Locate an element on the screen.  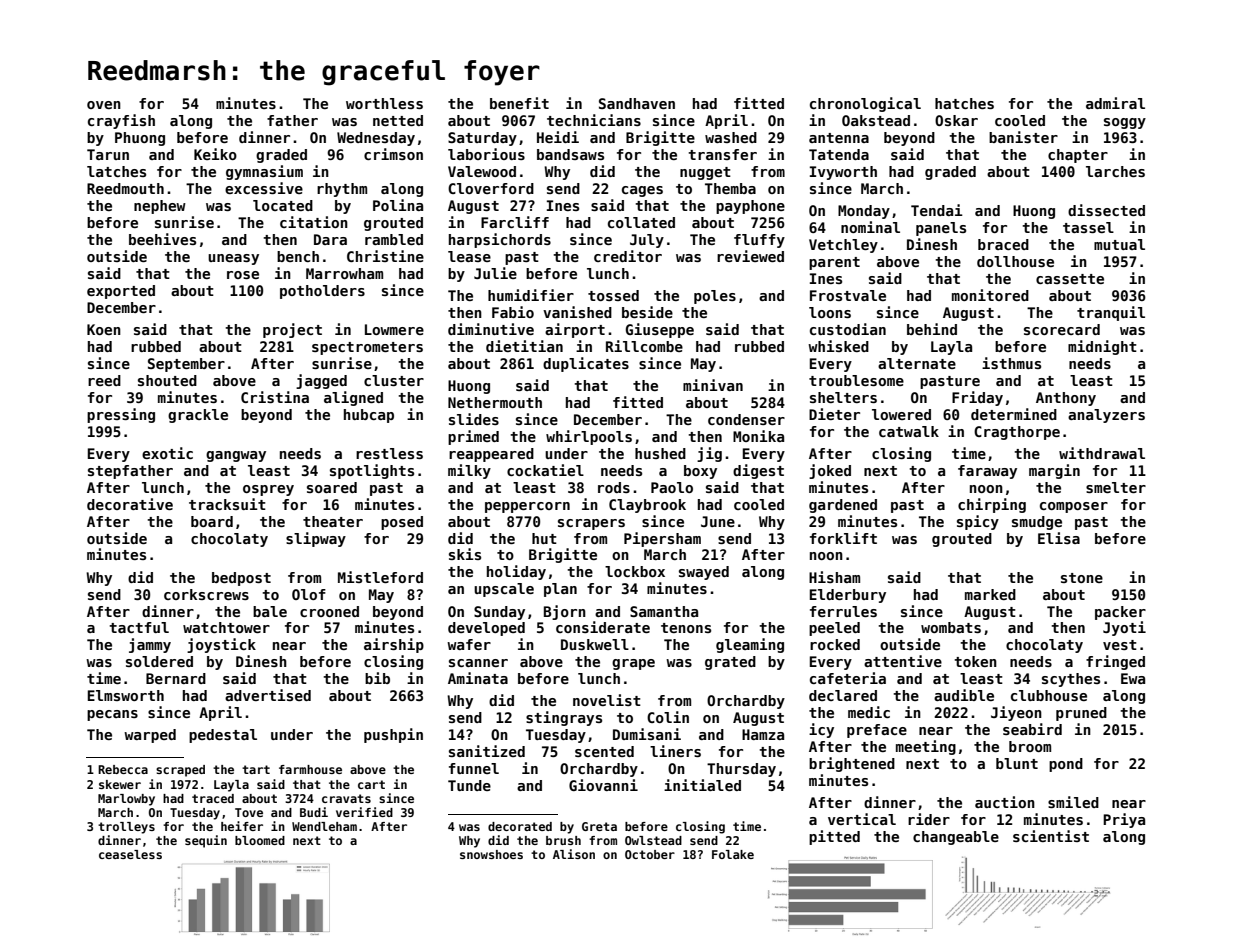
worthless is located at coordinates (384, 103).
